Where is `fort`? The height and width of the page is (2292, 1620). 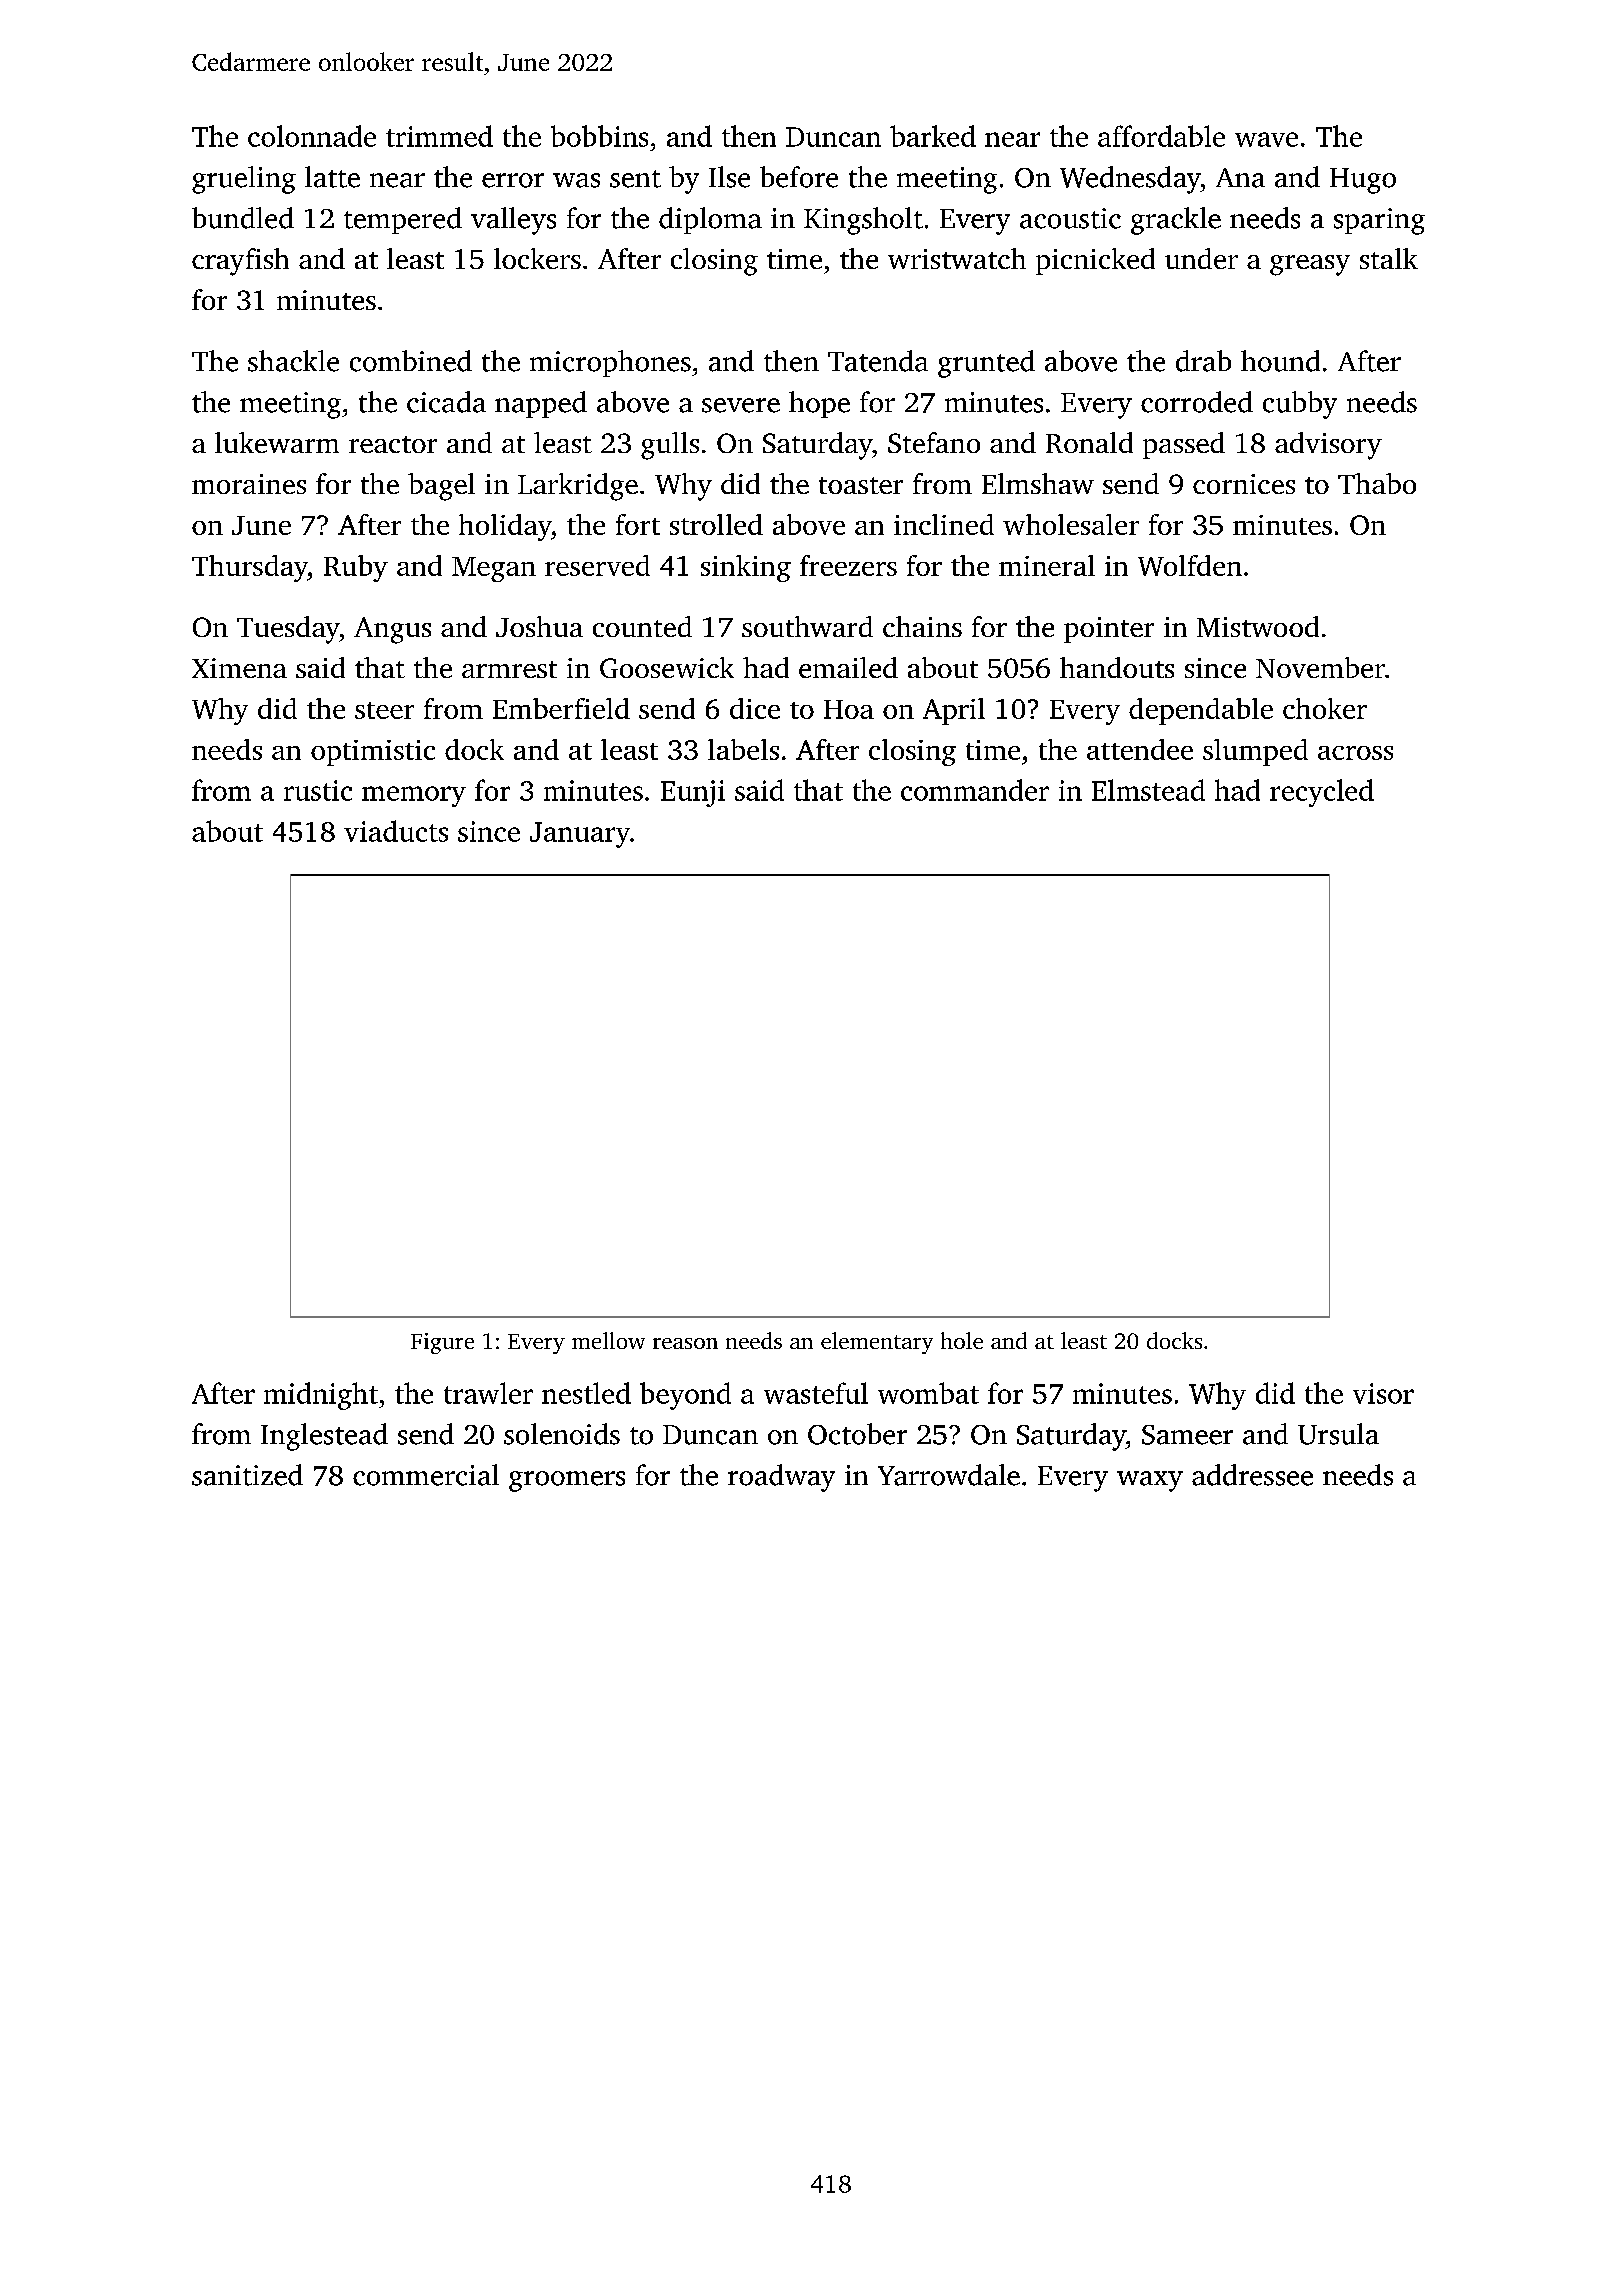 fort is located at coordinates (638, 524).
